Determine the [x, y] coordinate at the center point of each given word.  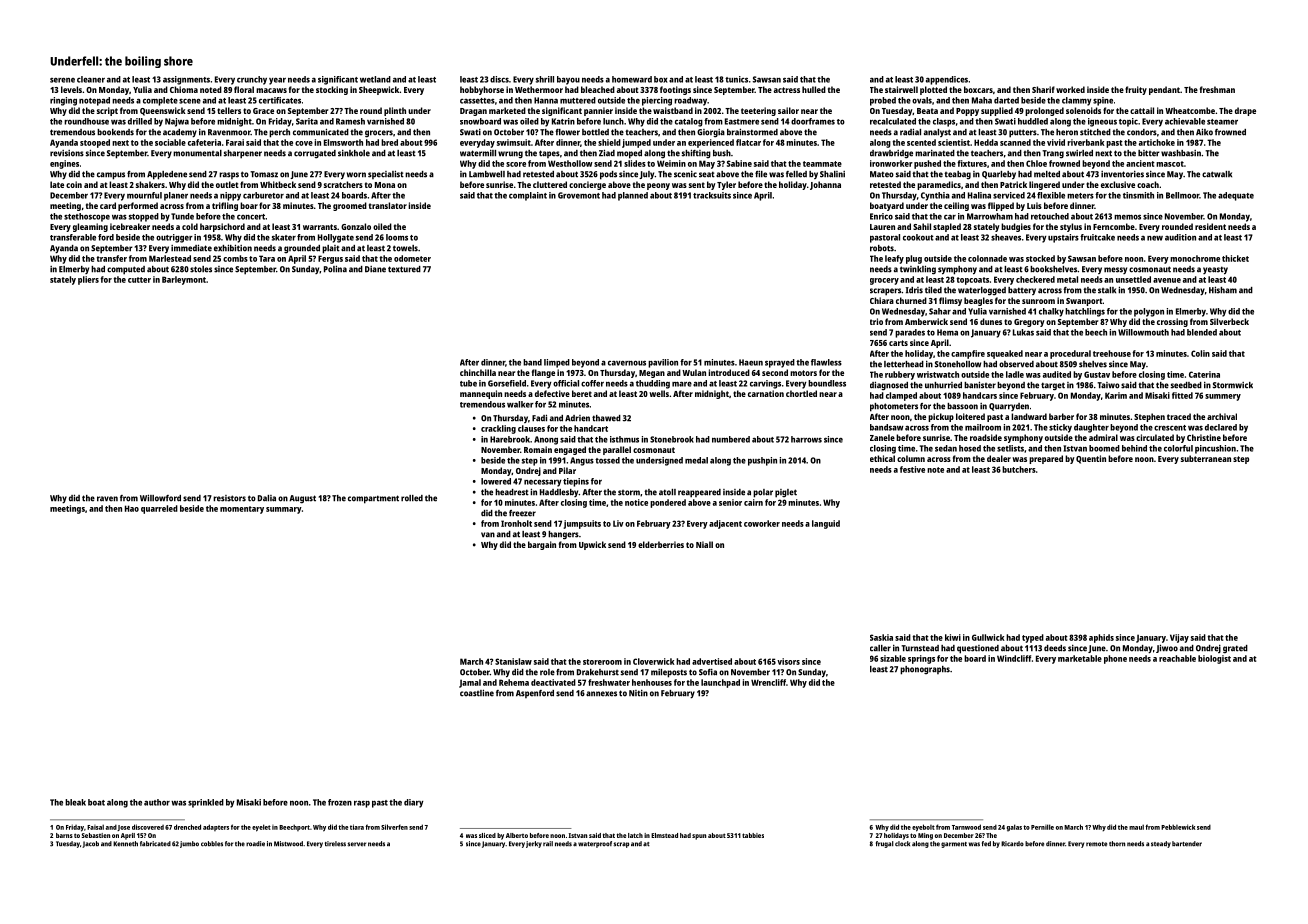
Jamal [470, 683]
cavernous [627, 363]
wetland [375, 79]
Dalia [267, 498]
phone [1115, 659]
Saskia [881, 637]
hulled [814, 89]
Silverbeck [1229, 321]
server [356, 844]
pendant [1164, 90]
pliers [88, 280]
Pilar [567, 470]
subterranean [1206, 458]
